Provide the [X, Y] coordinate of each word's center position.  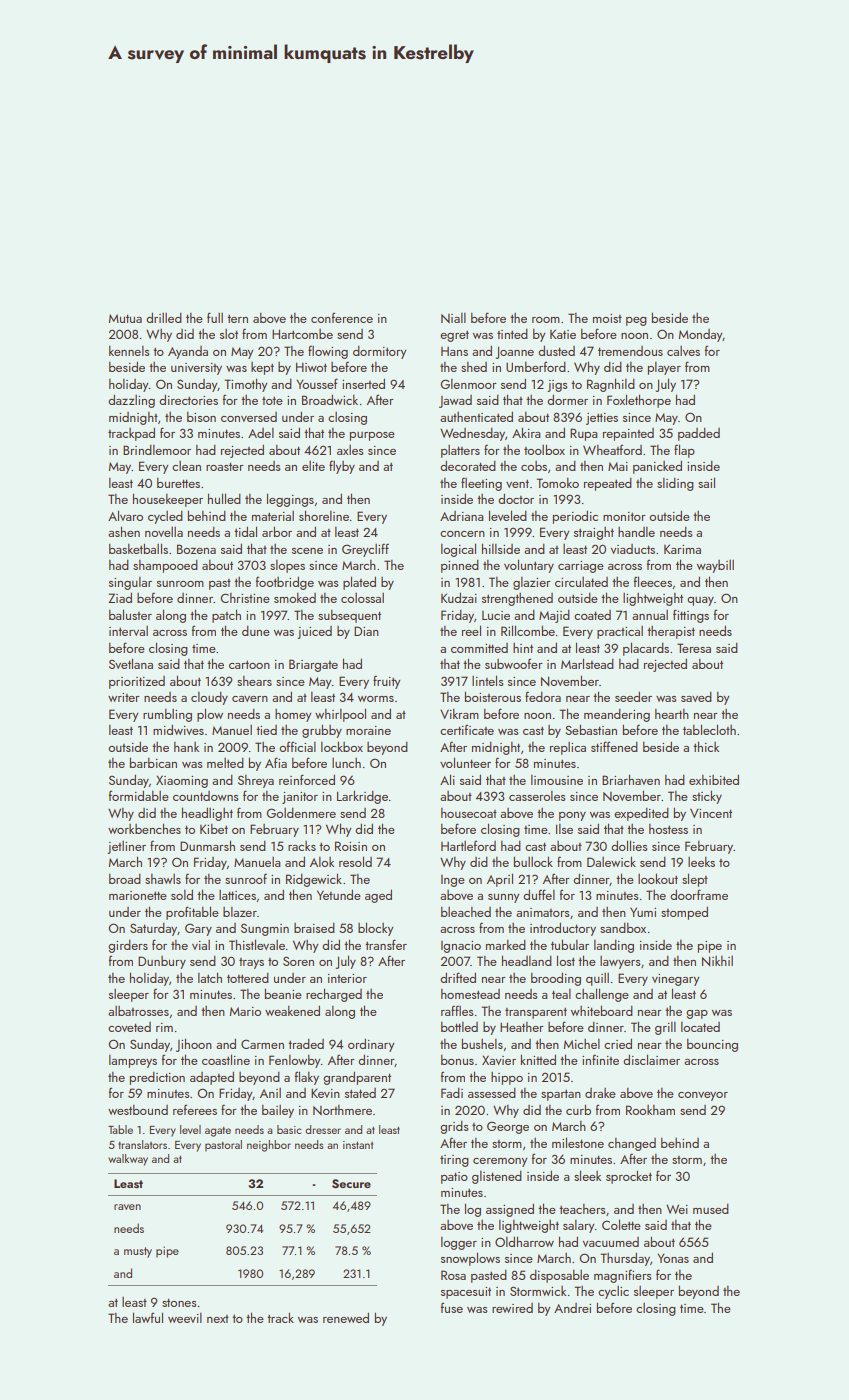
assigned [510, 1210]
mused [711, 1209]
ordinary [371, 1045]
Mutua [125, 318]
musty [138, 1252]
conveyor [703, 1096]
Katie [563, 334]
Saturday [153, 929]
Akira [526, 432]
